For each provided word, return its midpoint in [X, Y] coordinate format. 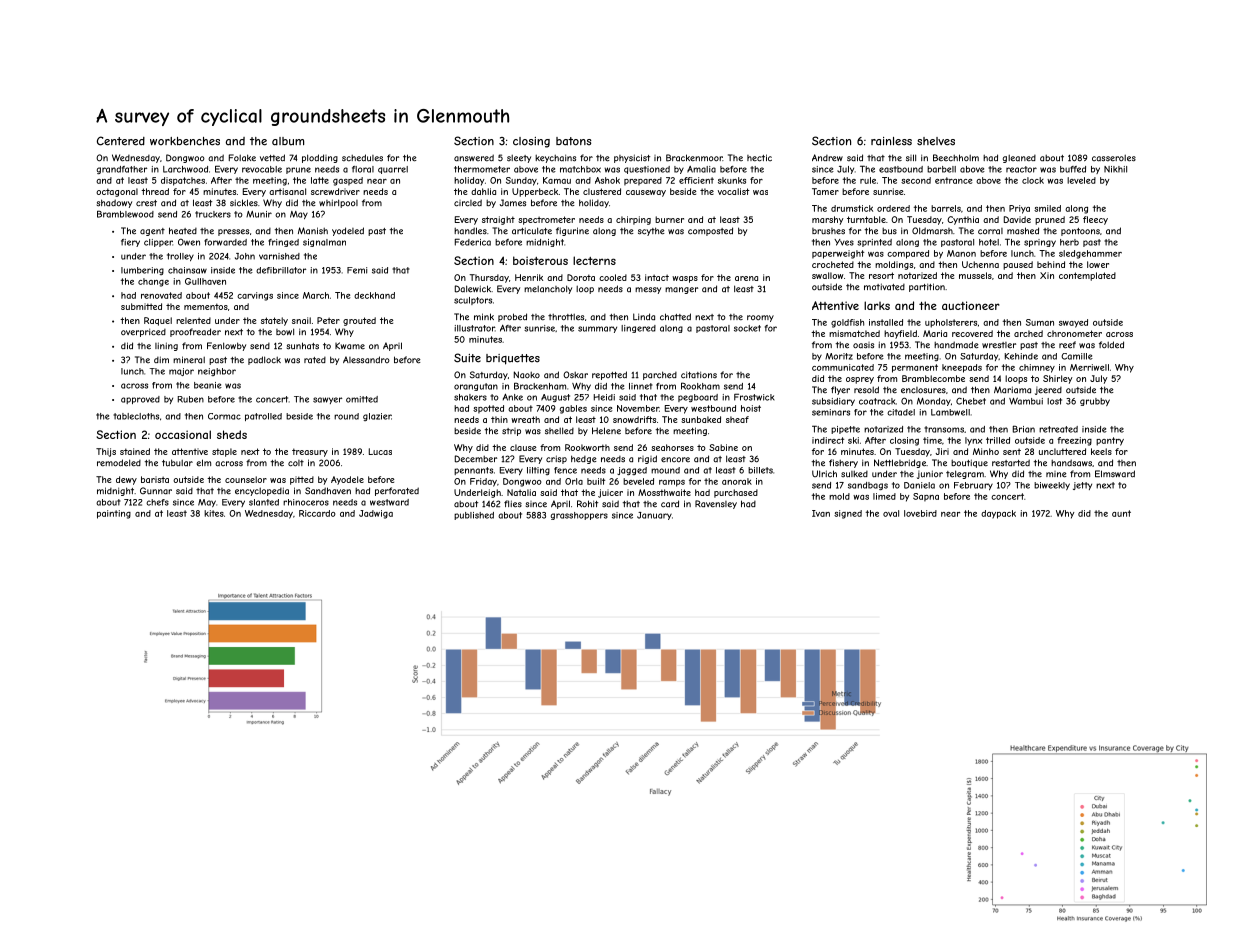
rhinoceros [306, 502]
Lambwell [950, 412]
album [288, 141]
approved [140, 400]
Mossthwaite [664, 492]
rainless [891, 141]
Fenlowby [226, 346]
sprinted [874, 243]
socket [747, 328]
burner [669, 219]
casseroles [1114, 158]
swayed [1073, 323]
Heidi [604, 397]
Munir [259, 214]
